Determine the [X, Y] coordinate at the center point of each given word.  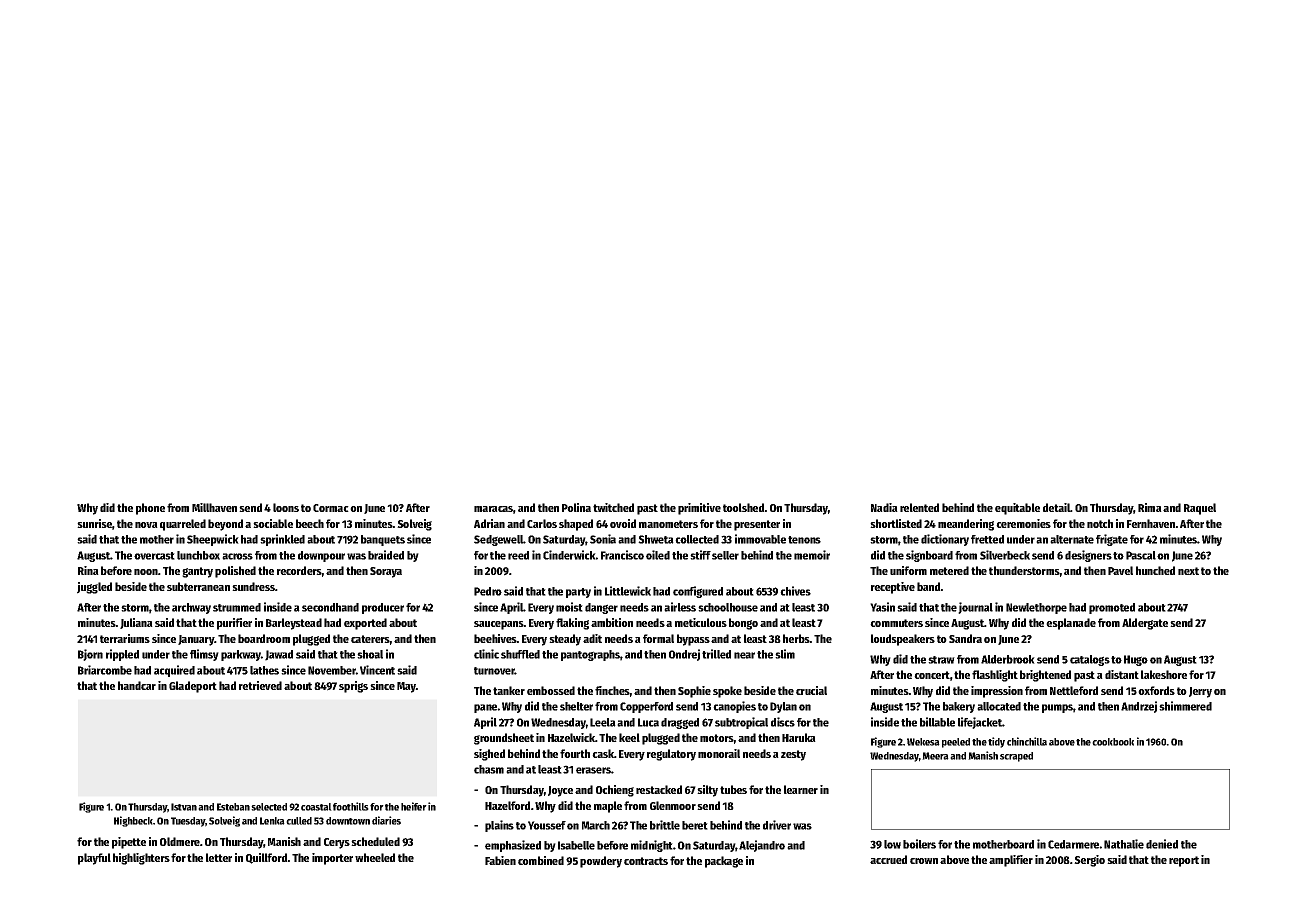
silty [707, 791]
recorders [299, 570]
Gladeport [193, 687]
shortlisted [896, 523]
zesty [793, 755]
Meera [935, 756]
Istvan [184, 807]
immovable [760, 539]
